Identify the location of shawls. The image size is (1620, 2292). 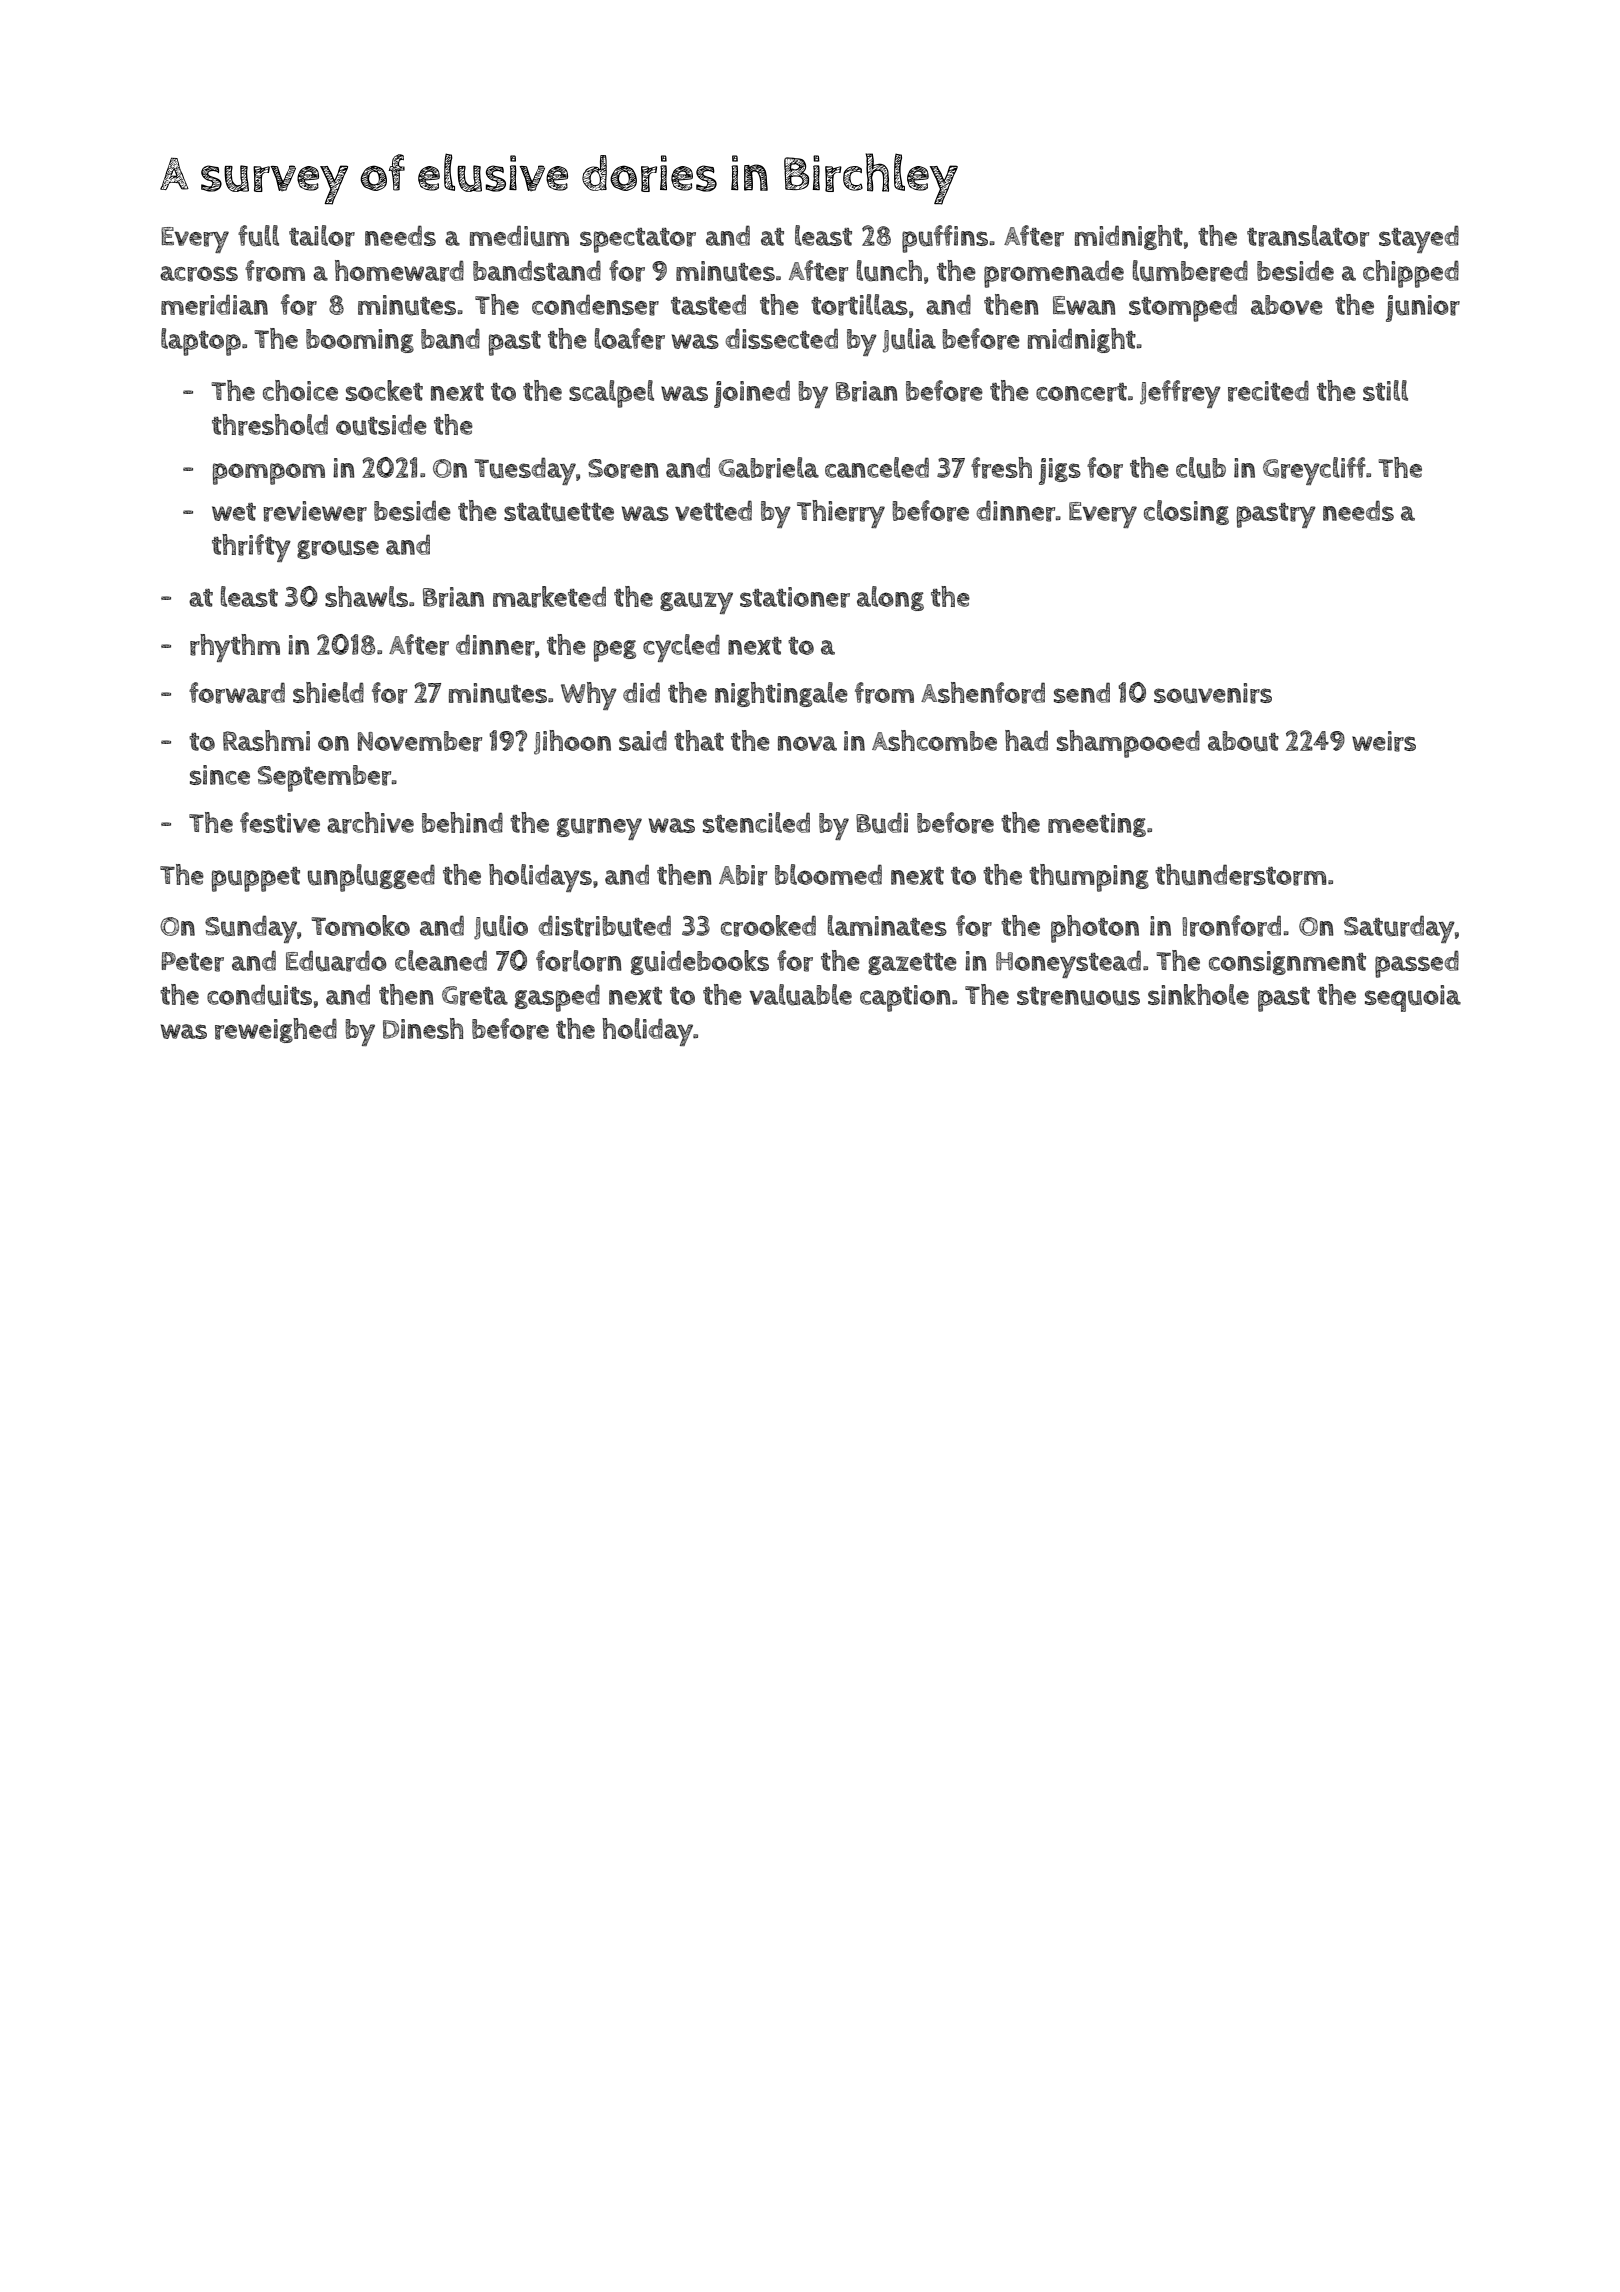
(366, 596).
